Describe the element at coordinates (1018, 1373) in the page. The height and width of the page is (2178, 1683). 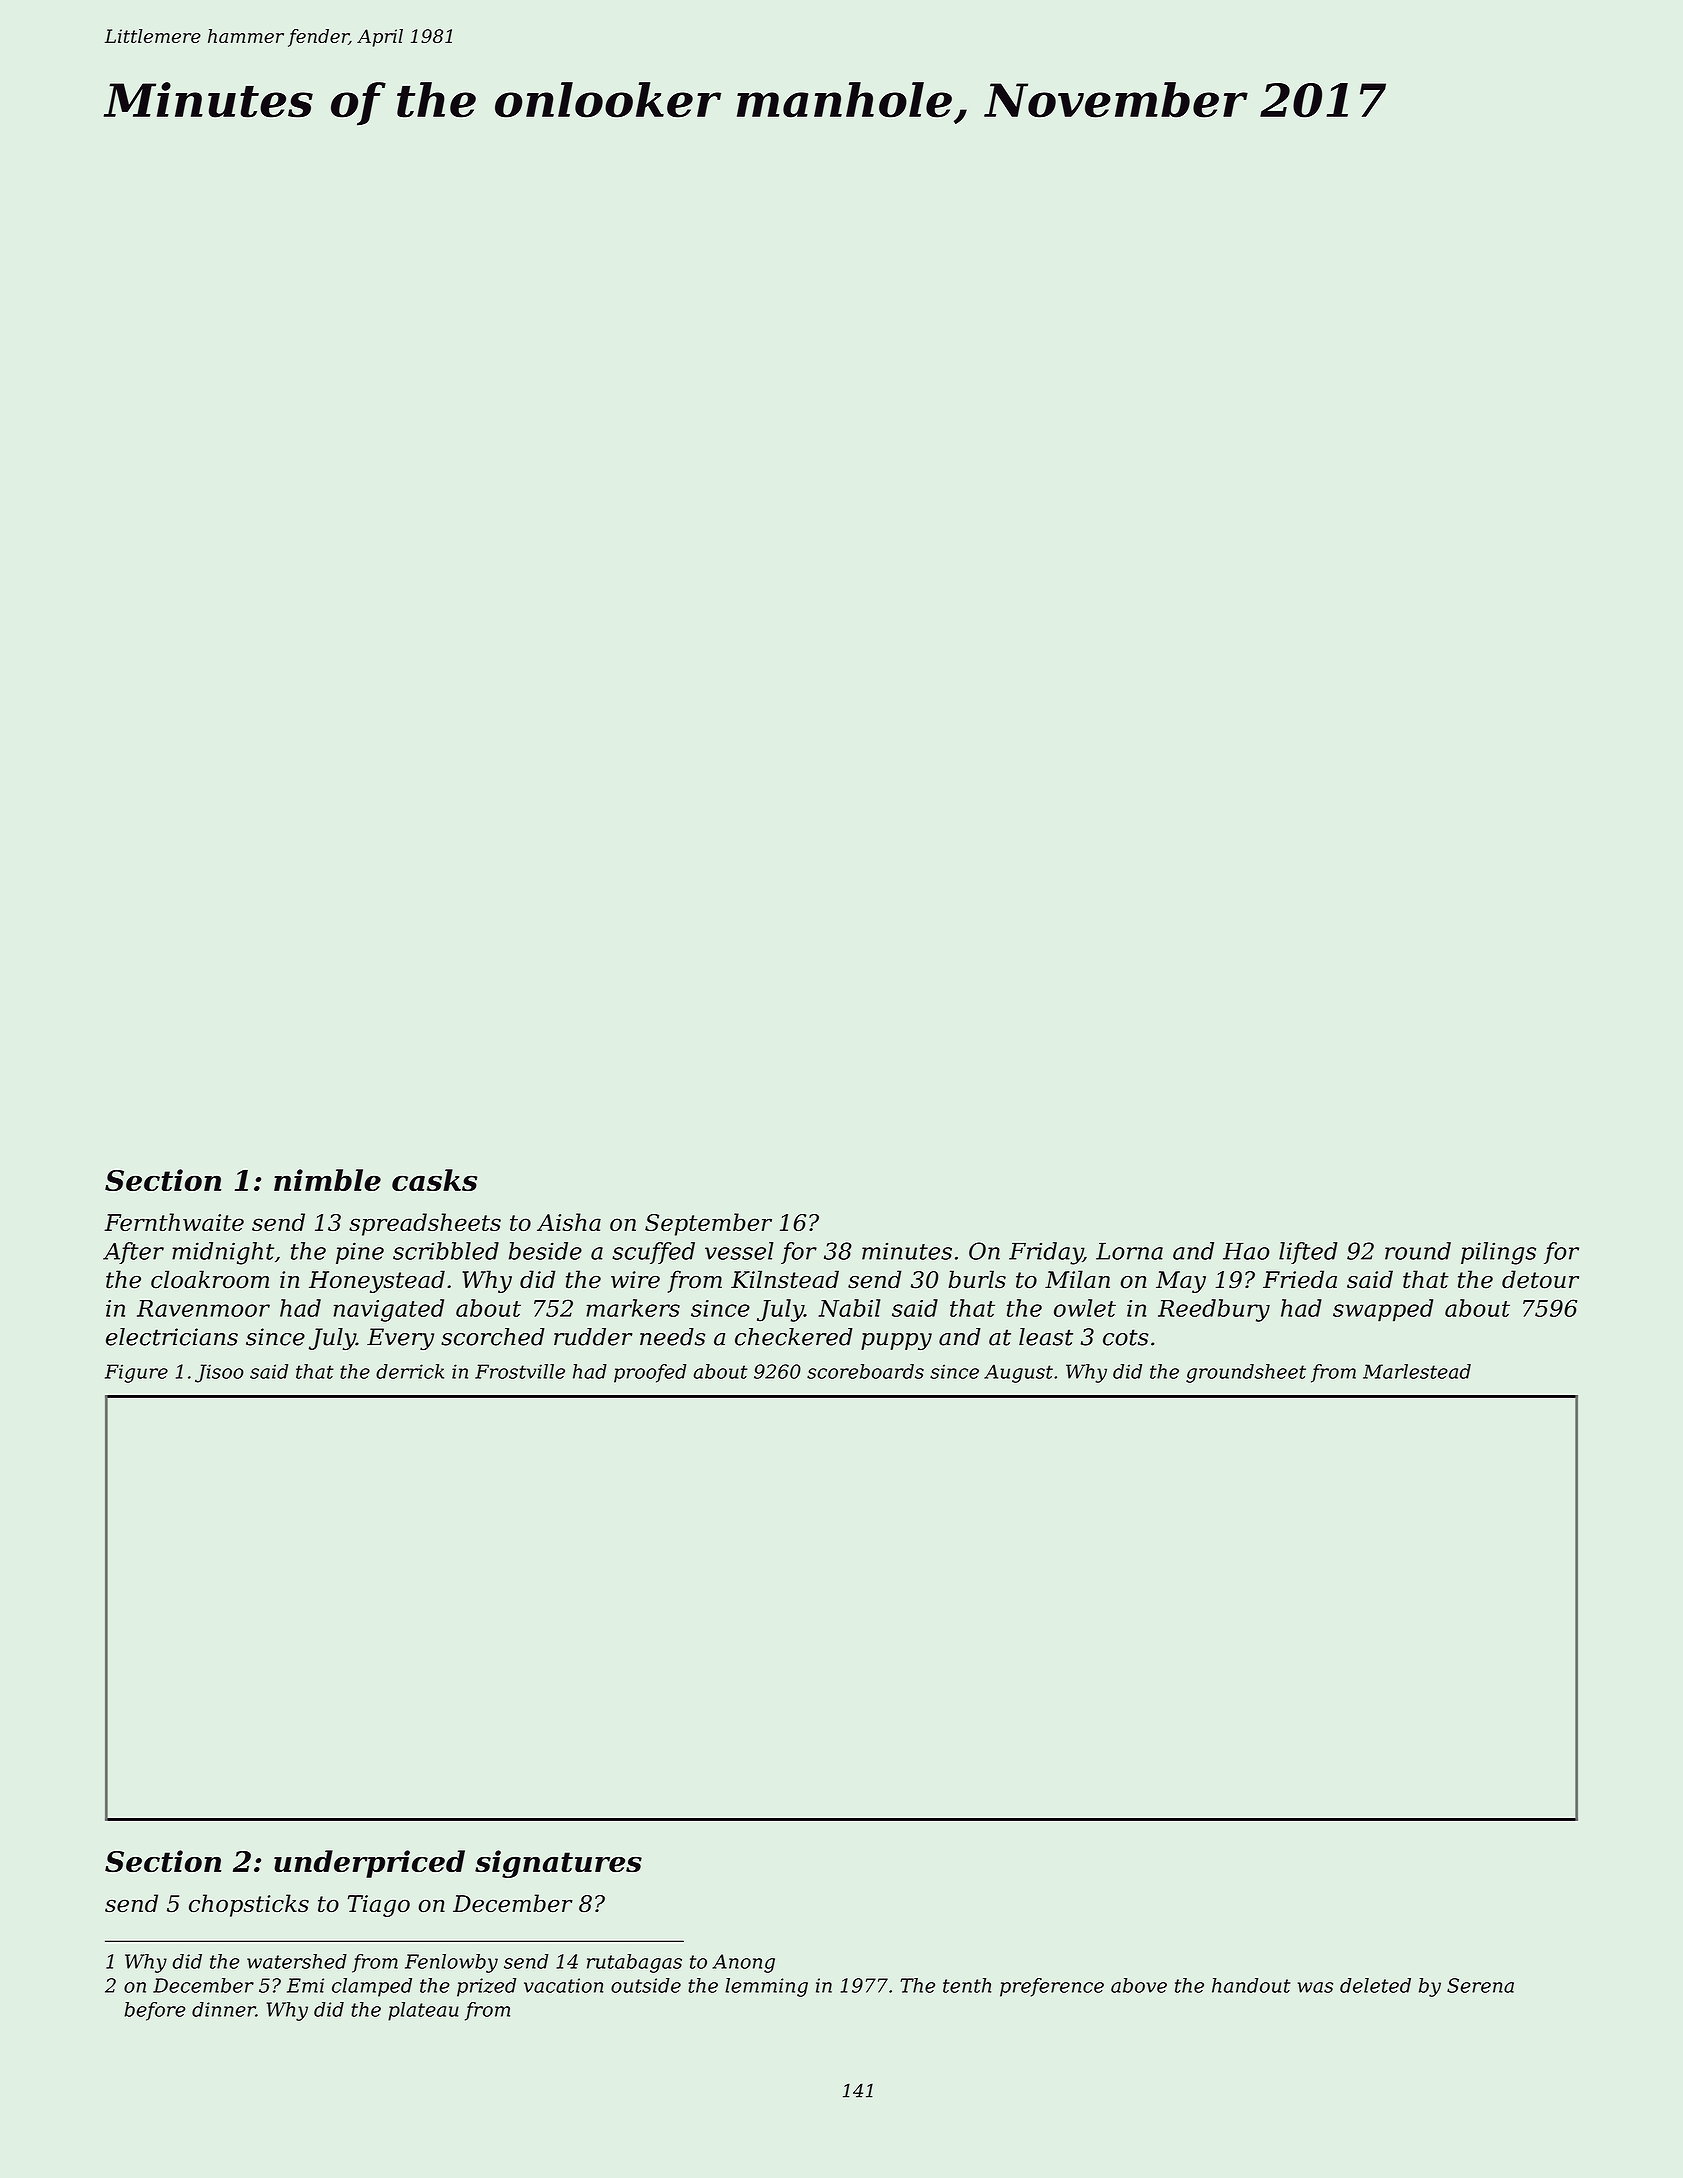
I see `August` at that location.
